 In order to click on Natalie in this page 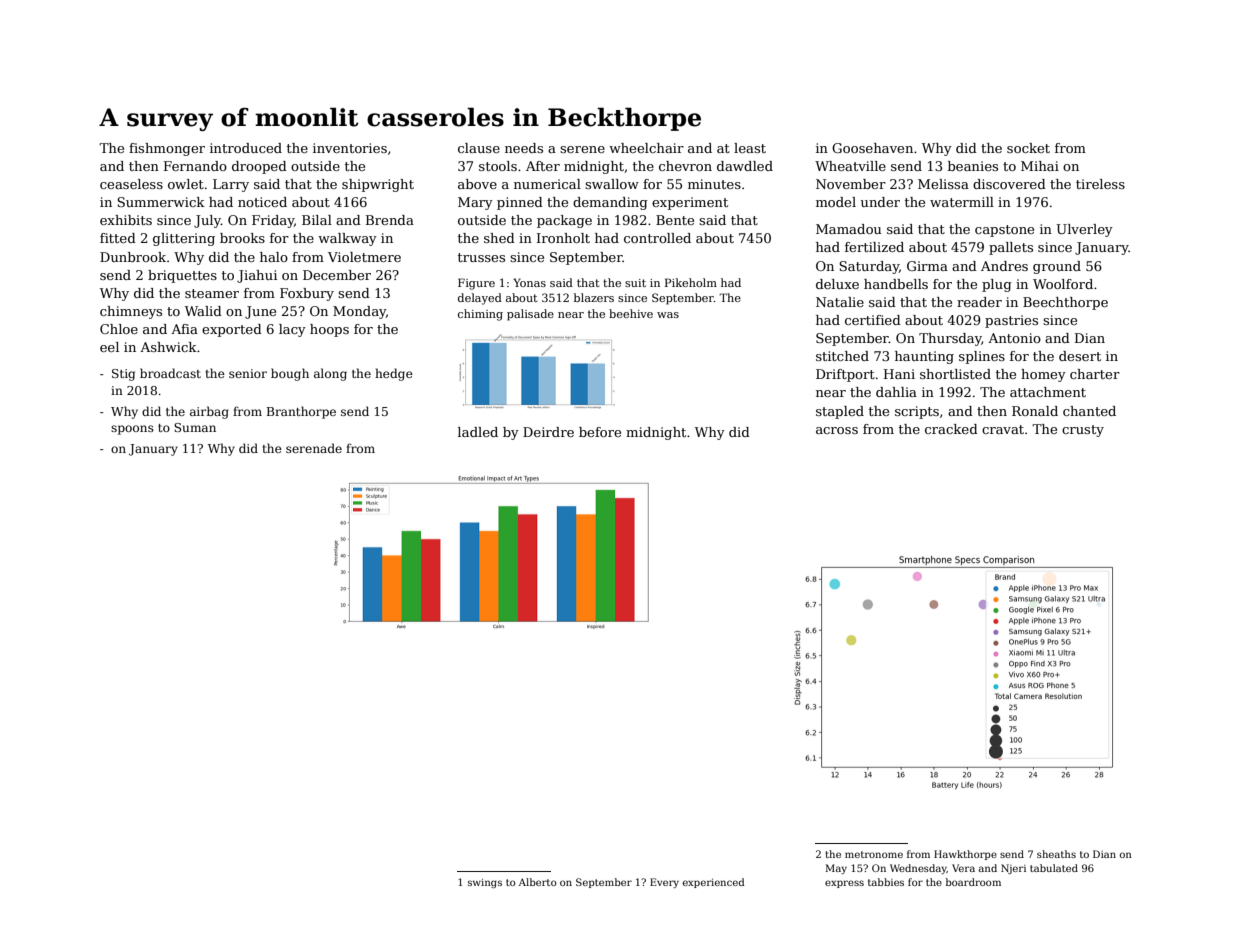, I will do `click(840, 302)`.
